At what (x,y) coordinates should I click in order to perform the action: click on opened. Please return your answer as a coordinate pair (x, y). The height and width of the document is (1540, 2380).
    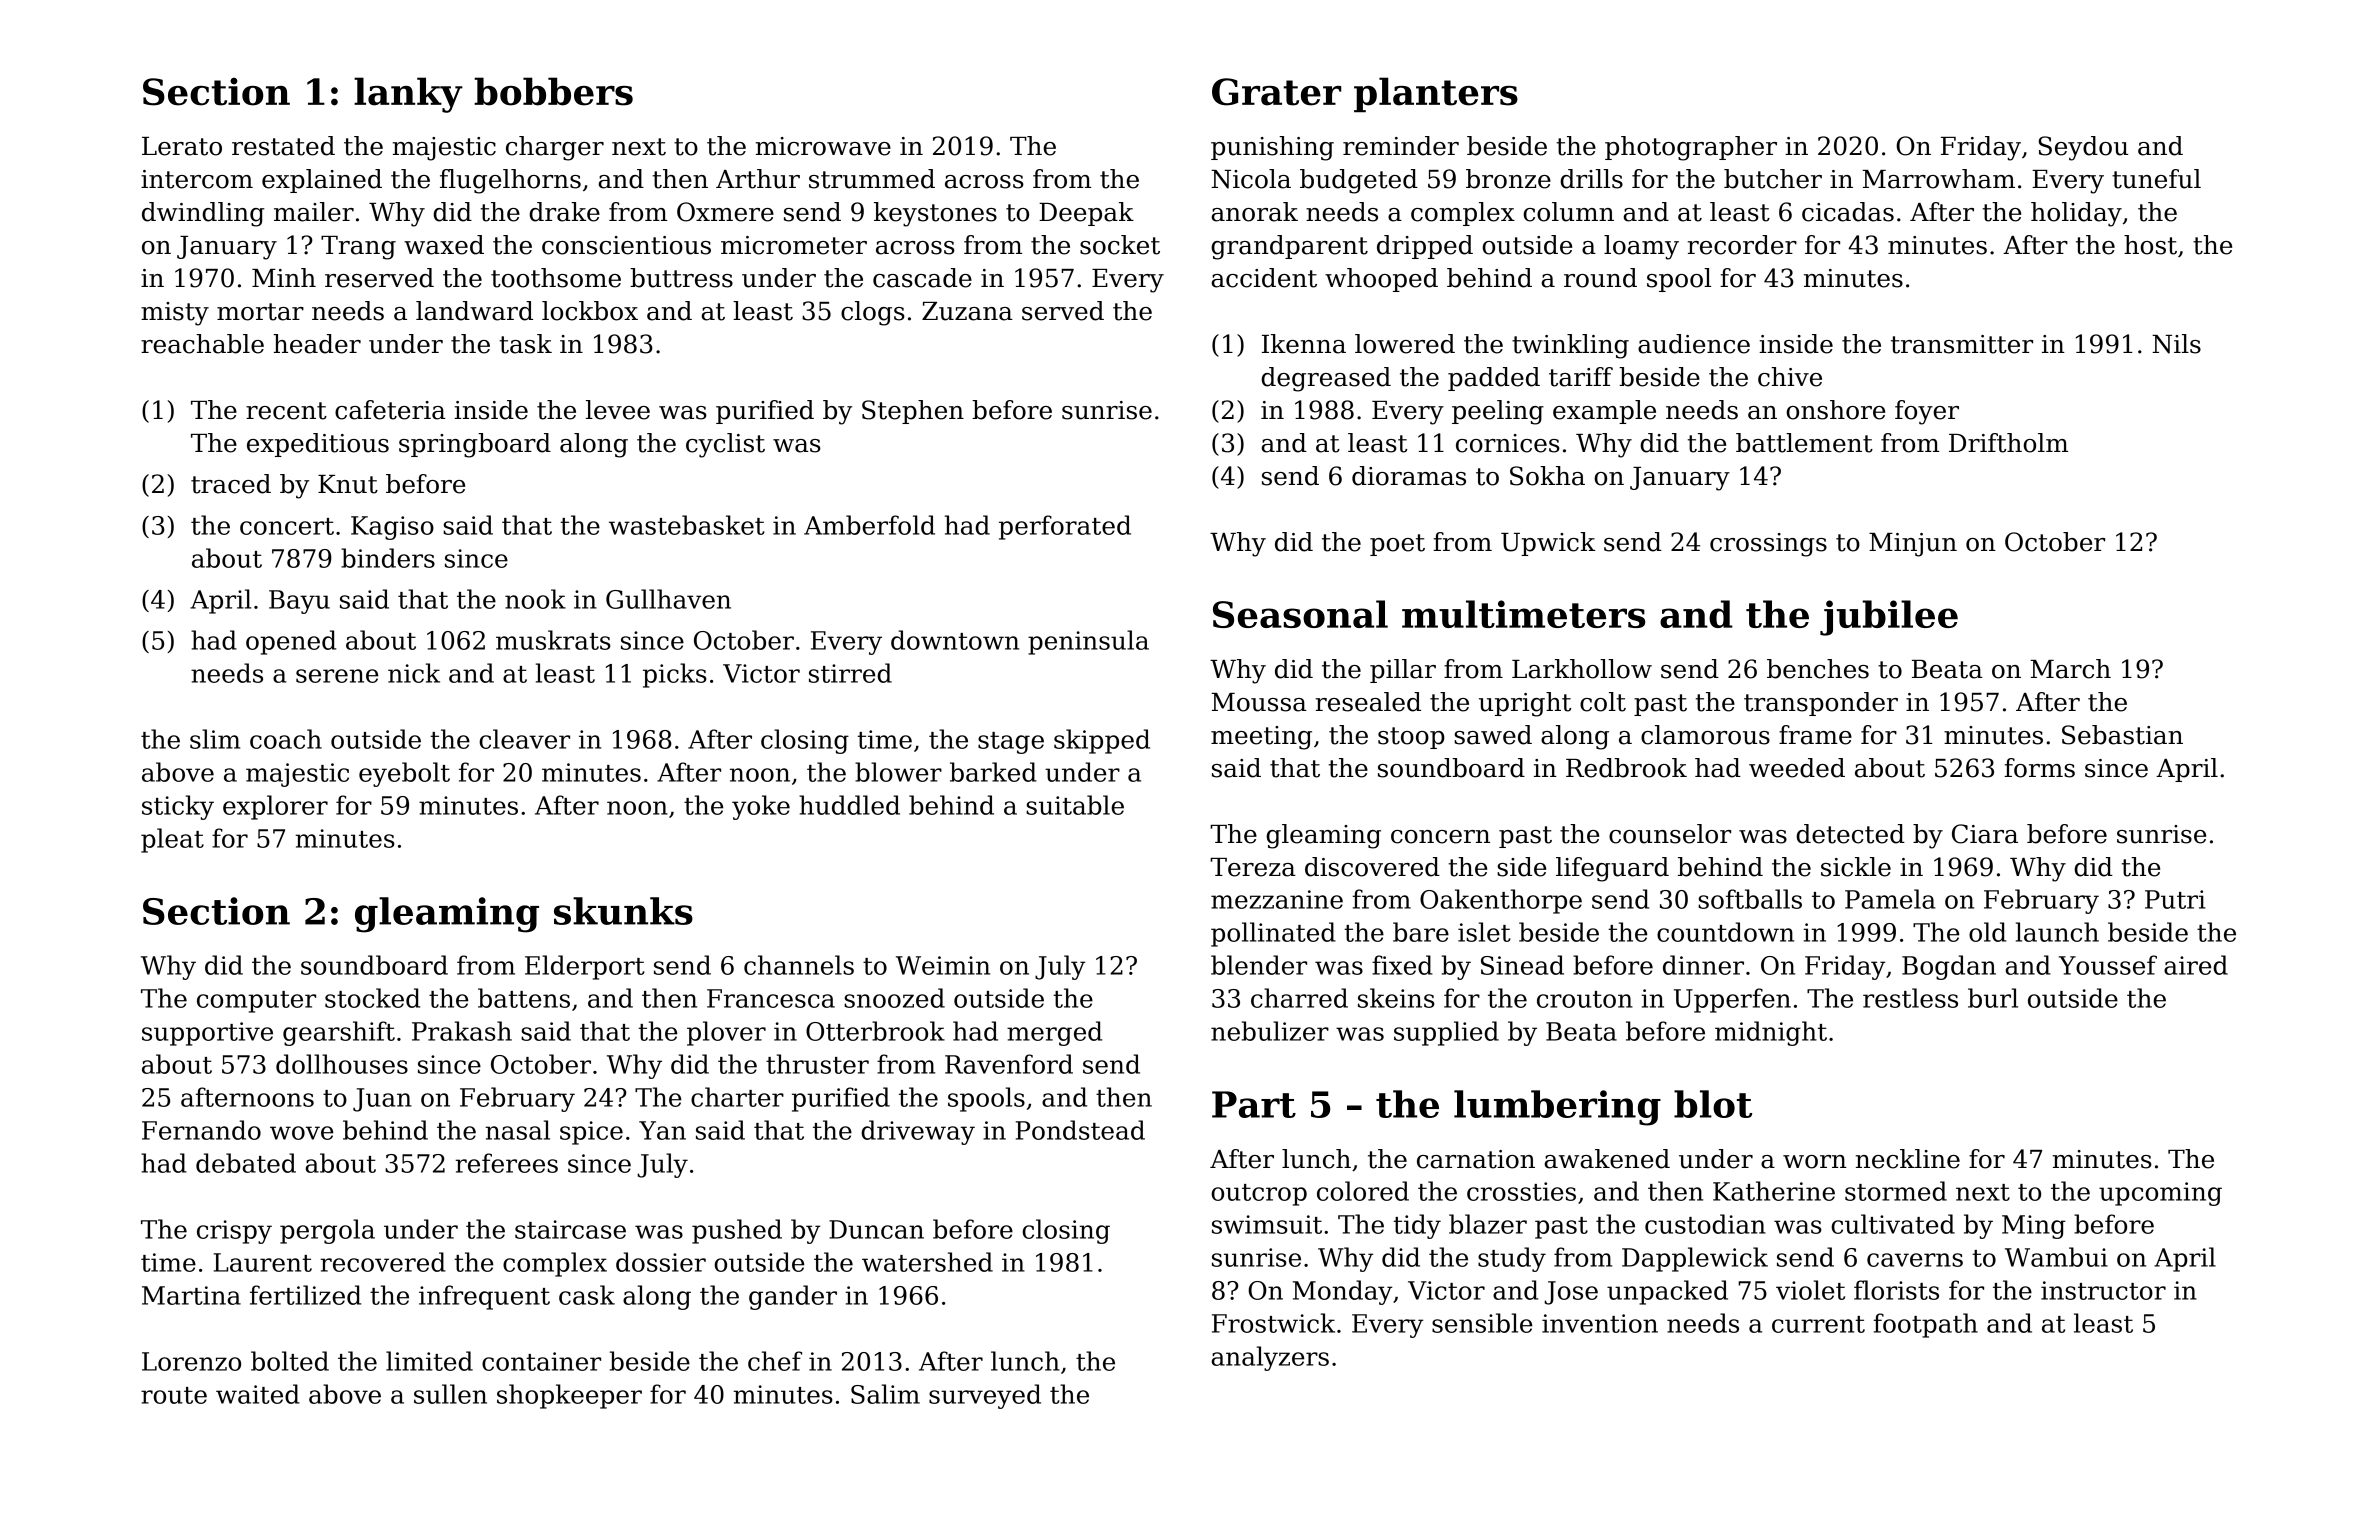
    Looking at the image, I should click on (291, 642).
